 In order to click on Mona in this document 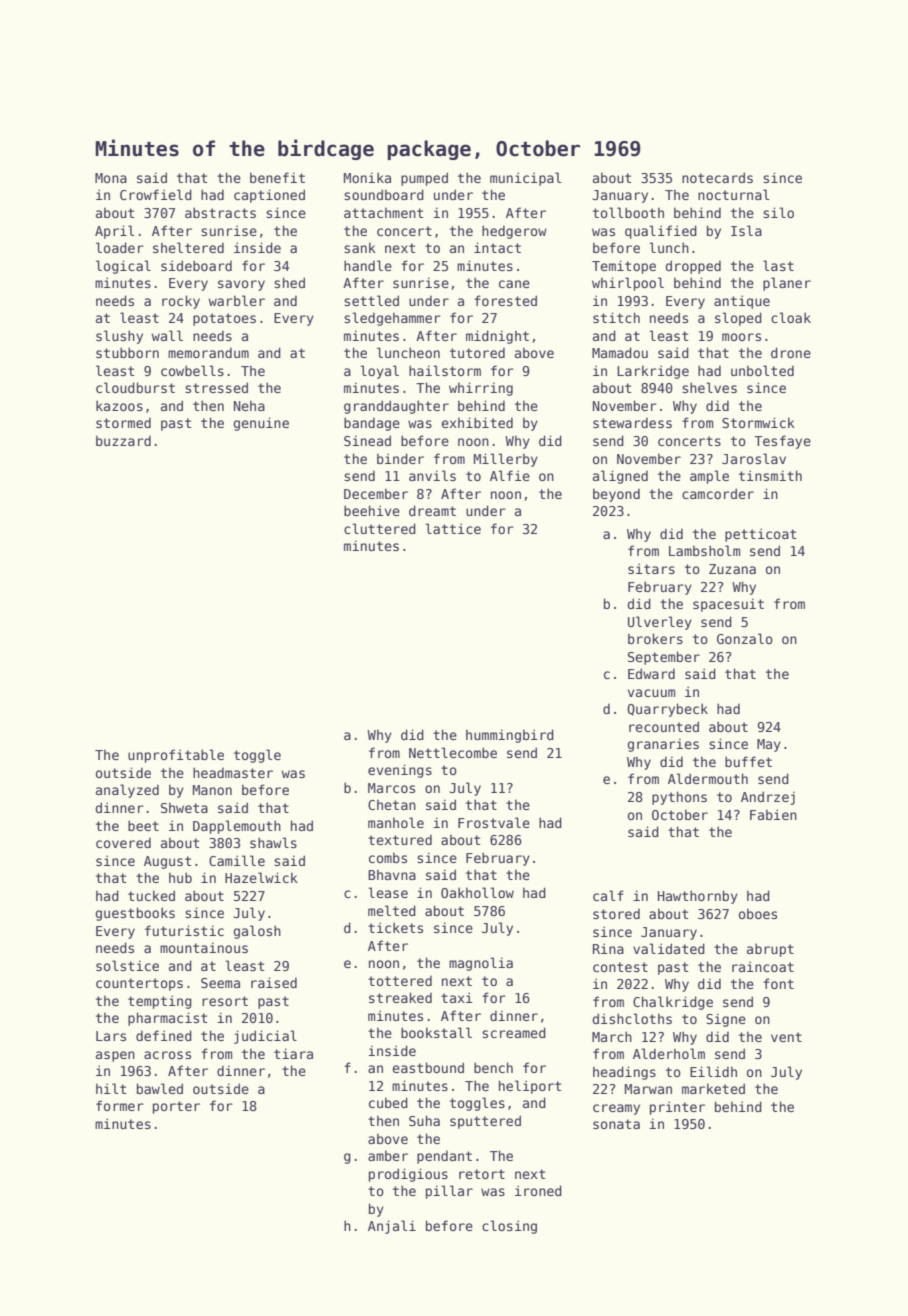, I will do `click(111, 178)`.
